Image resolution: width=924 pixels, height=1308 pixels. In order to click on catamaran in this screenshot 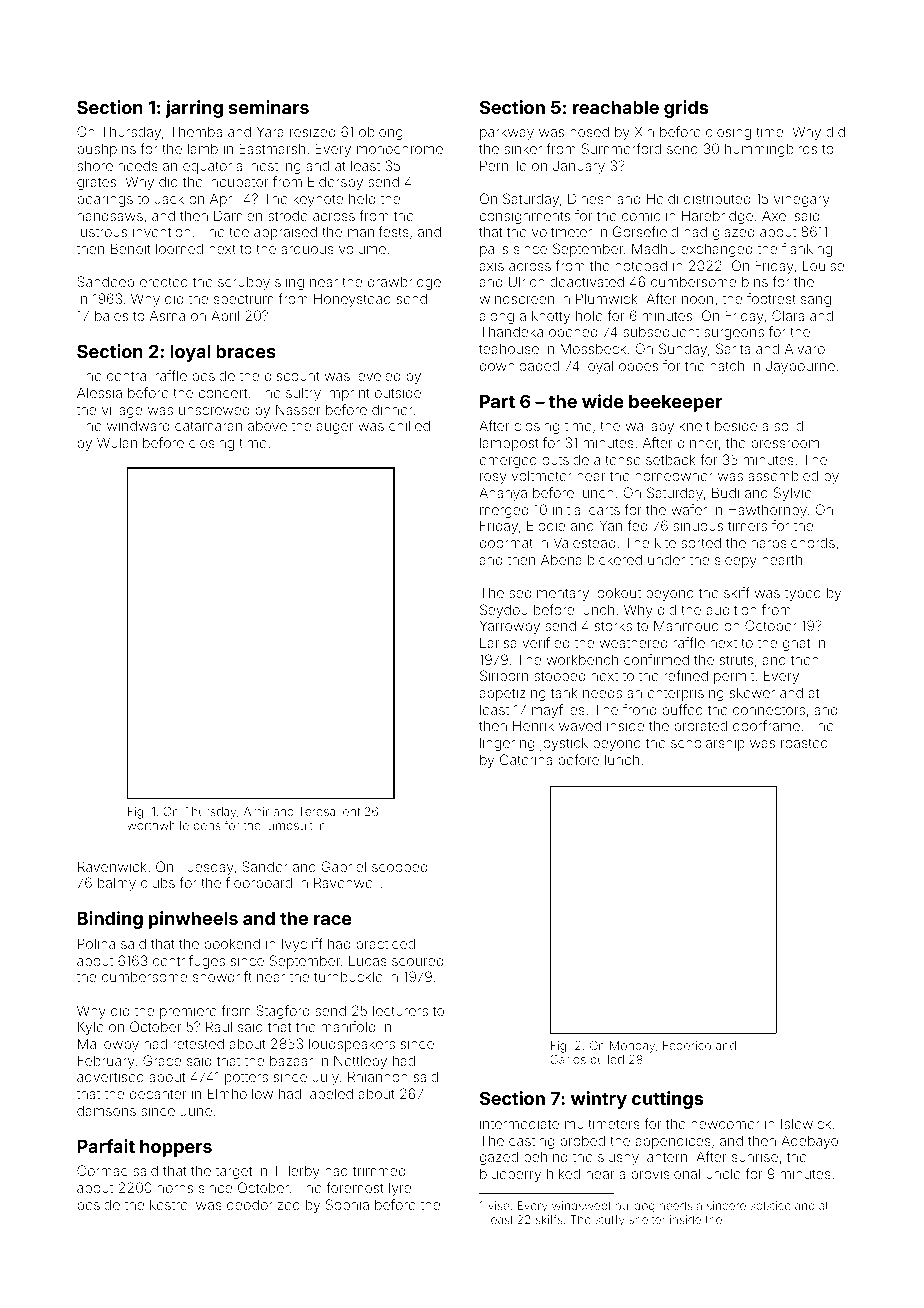, I will do `click(208, 426)`.
